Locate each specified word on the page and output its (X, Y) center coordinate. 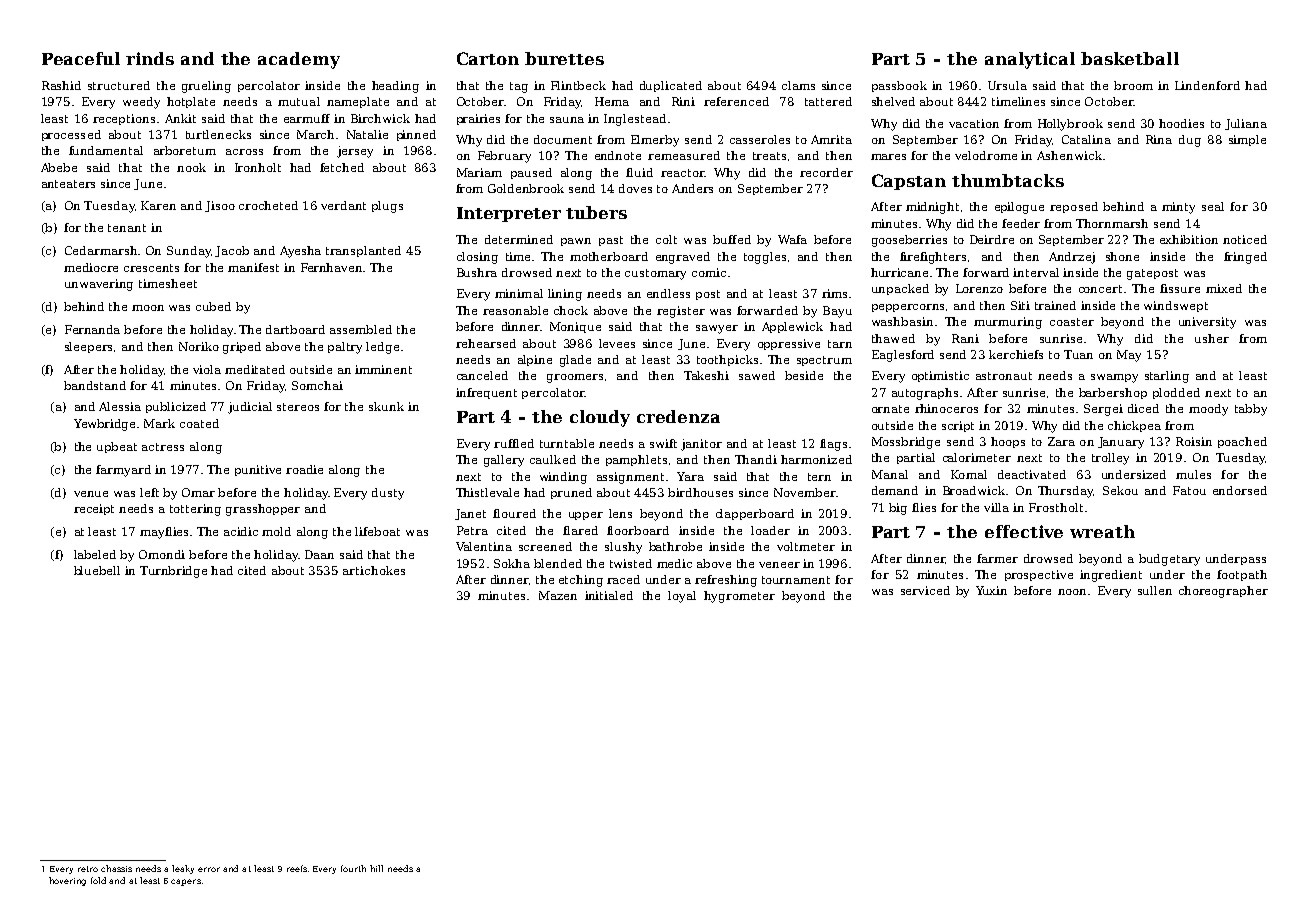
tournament (796, 580)
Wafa (792, 239)
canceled (482, 375)
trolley (1110, 459)
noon (1072, 592)
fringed (1245, 258)
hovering (67, 881)
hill (376, 868)
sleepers (88, 347)
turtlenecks (218, 134)
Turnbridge (173, 572)
